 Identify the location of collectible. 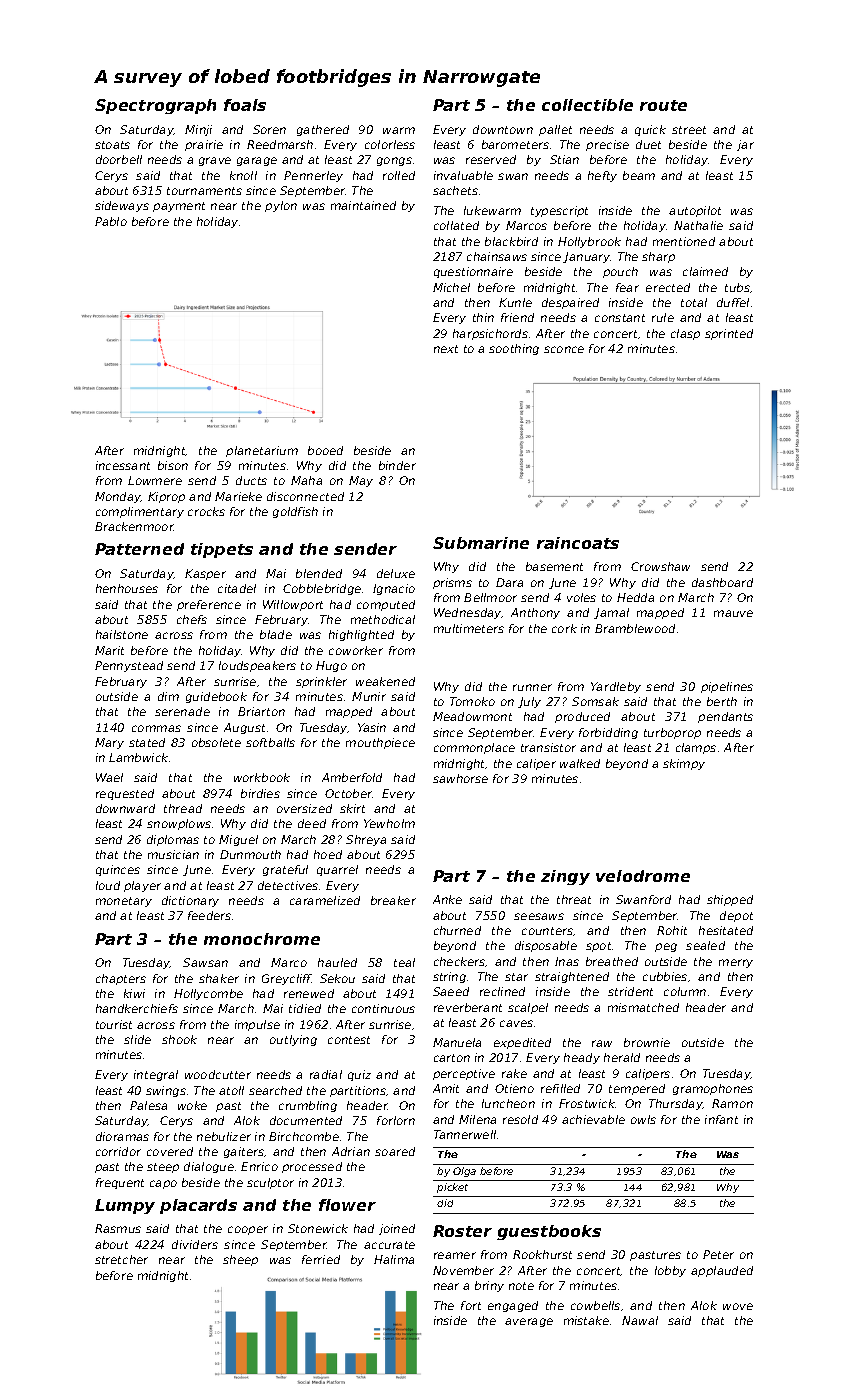
(587, 105).
